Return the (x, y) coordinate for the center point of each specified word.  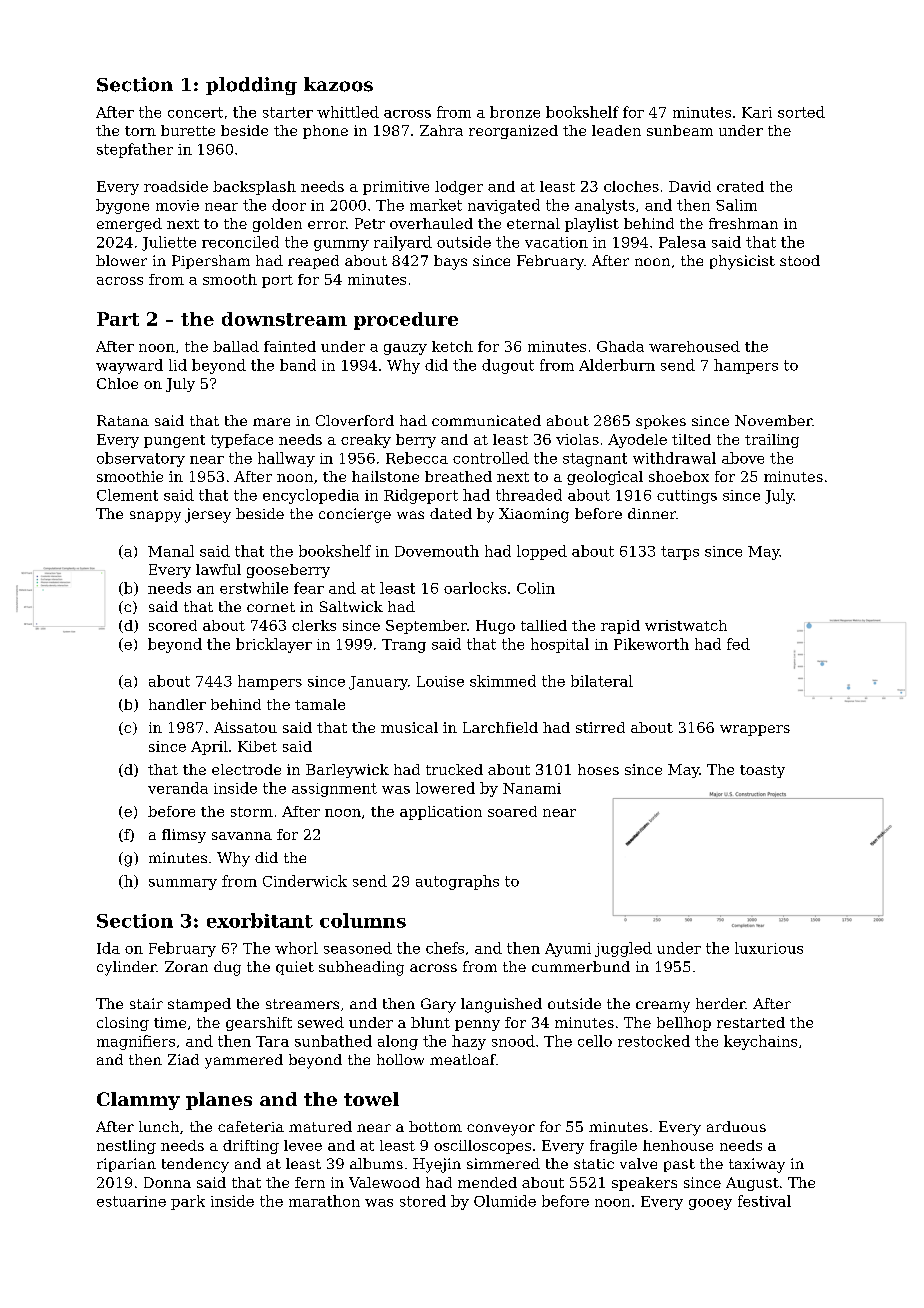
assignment (334, 790)
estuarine (131, 1201)
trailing (772, 441)
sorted (801, 112)
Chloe (117, 383)
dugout (508, 366)
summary (183, 884)
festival (764, 1201)
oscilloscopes (482, 1147)
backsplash (254, 188)
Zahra (441, 130)
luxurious (769, 948)
